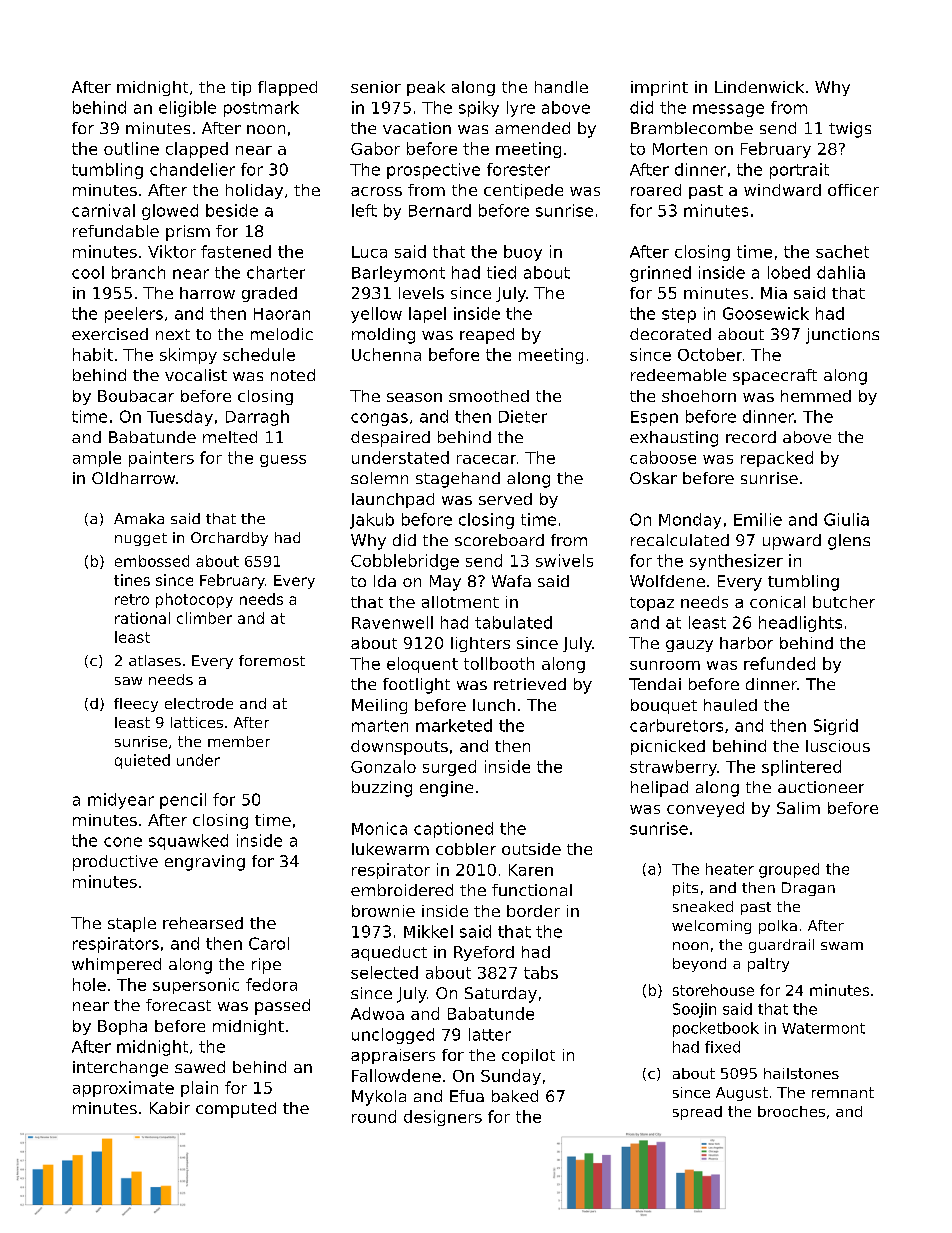 The width and height of the screenshot is (952, 1233). Describe the element at coordinates (257, 418) in the screenshot. I see `Darragh` at that location.
